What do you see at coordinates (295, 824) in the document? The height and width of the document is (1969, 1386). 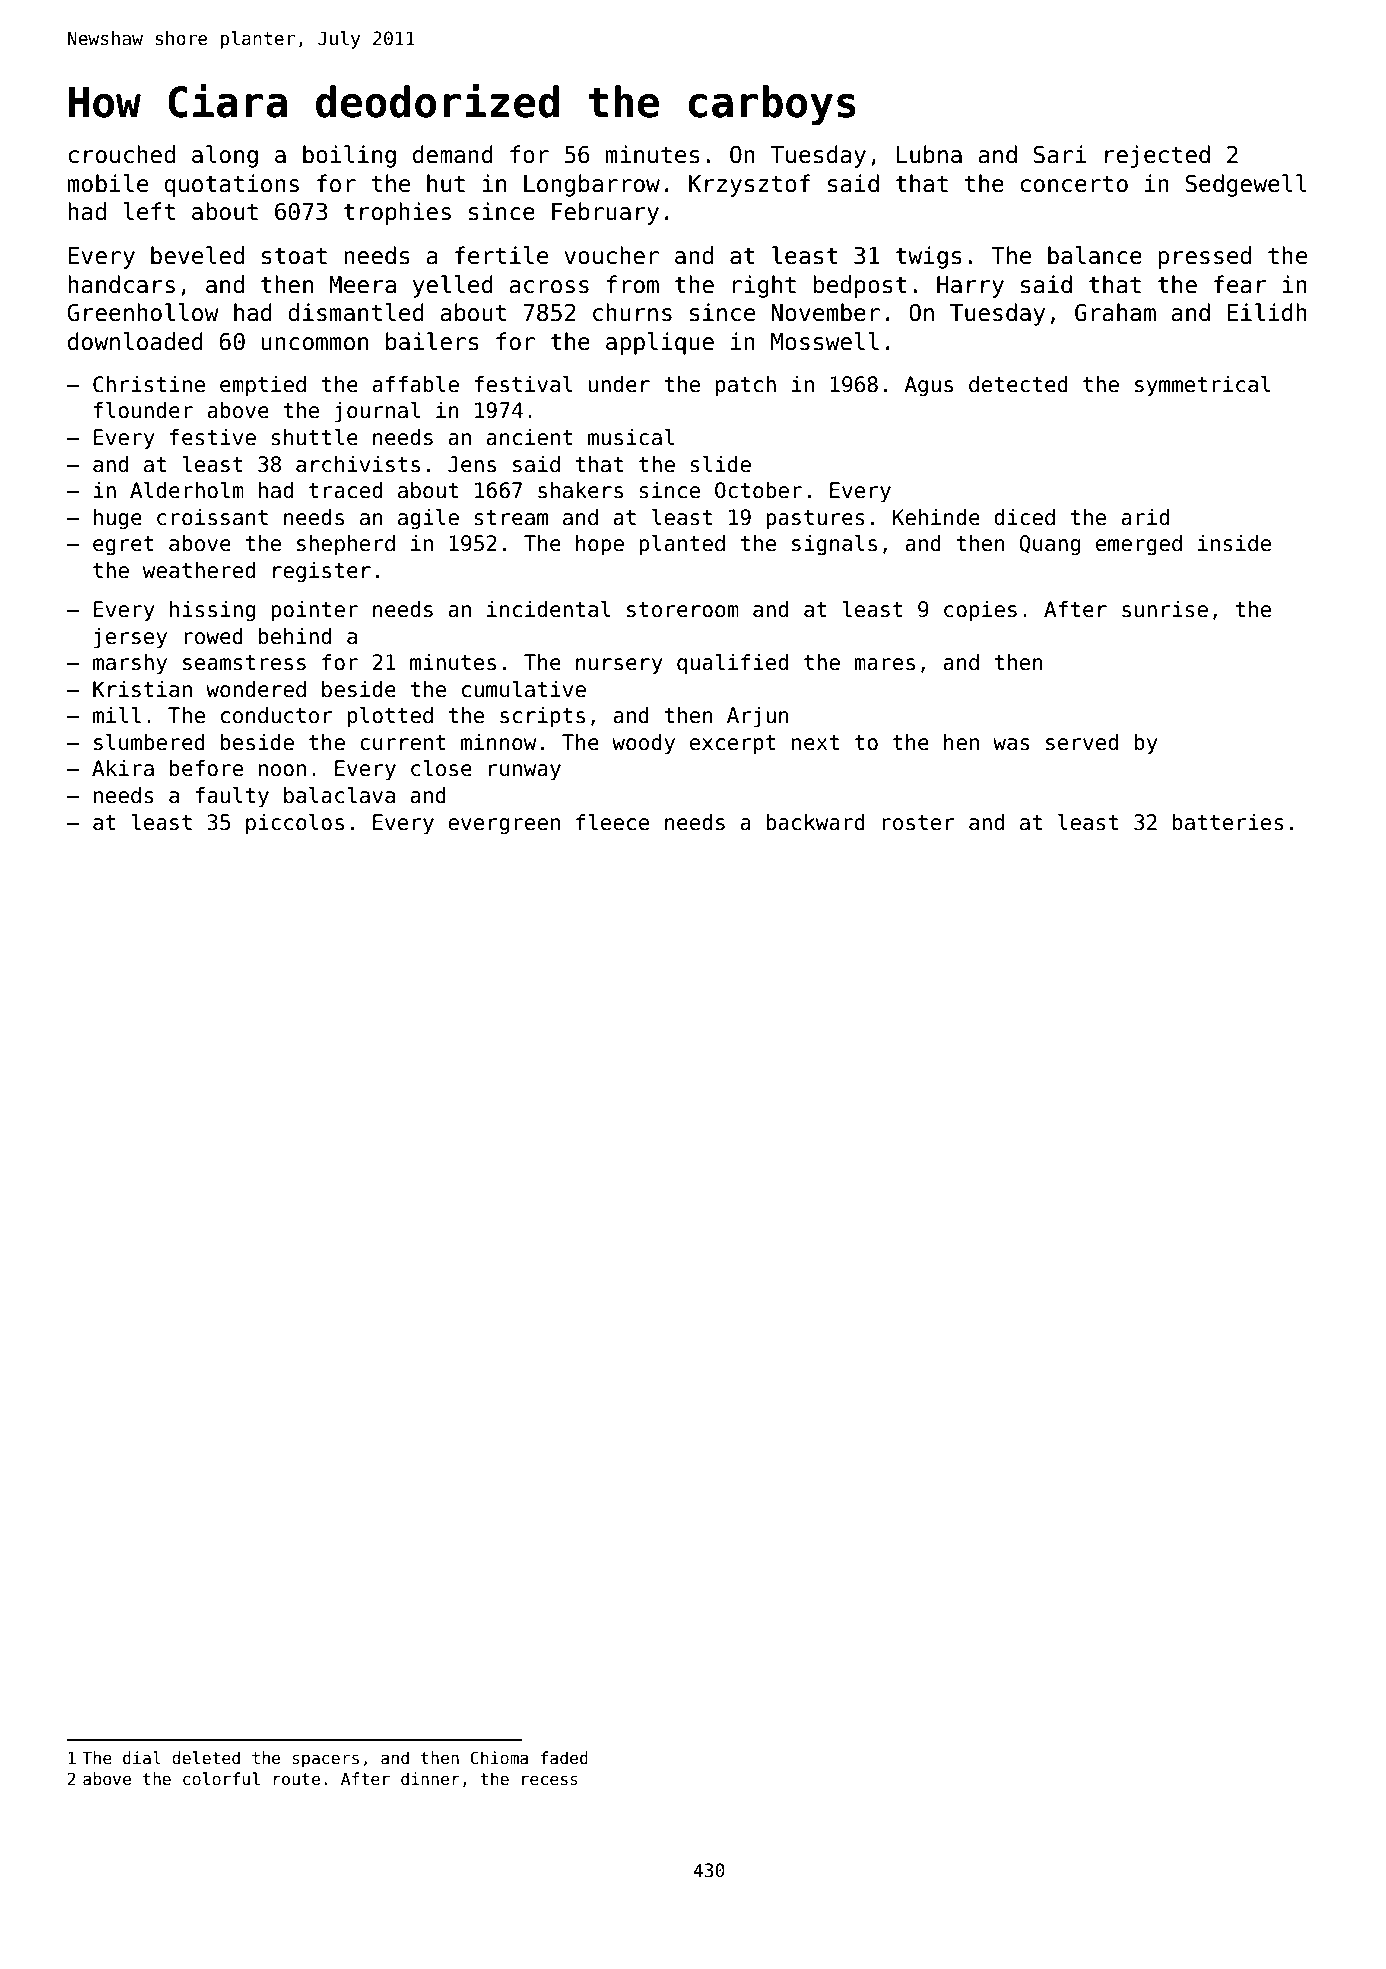 I see `piccolos` at bounding box center [295, 824].
